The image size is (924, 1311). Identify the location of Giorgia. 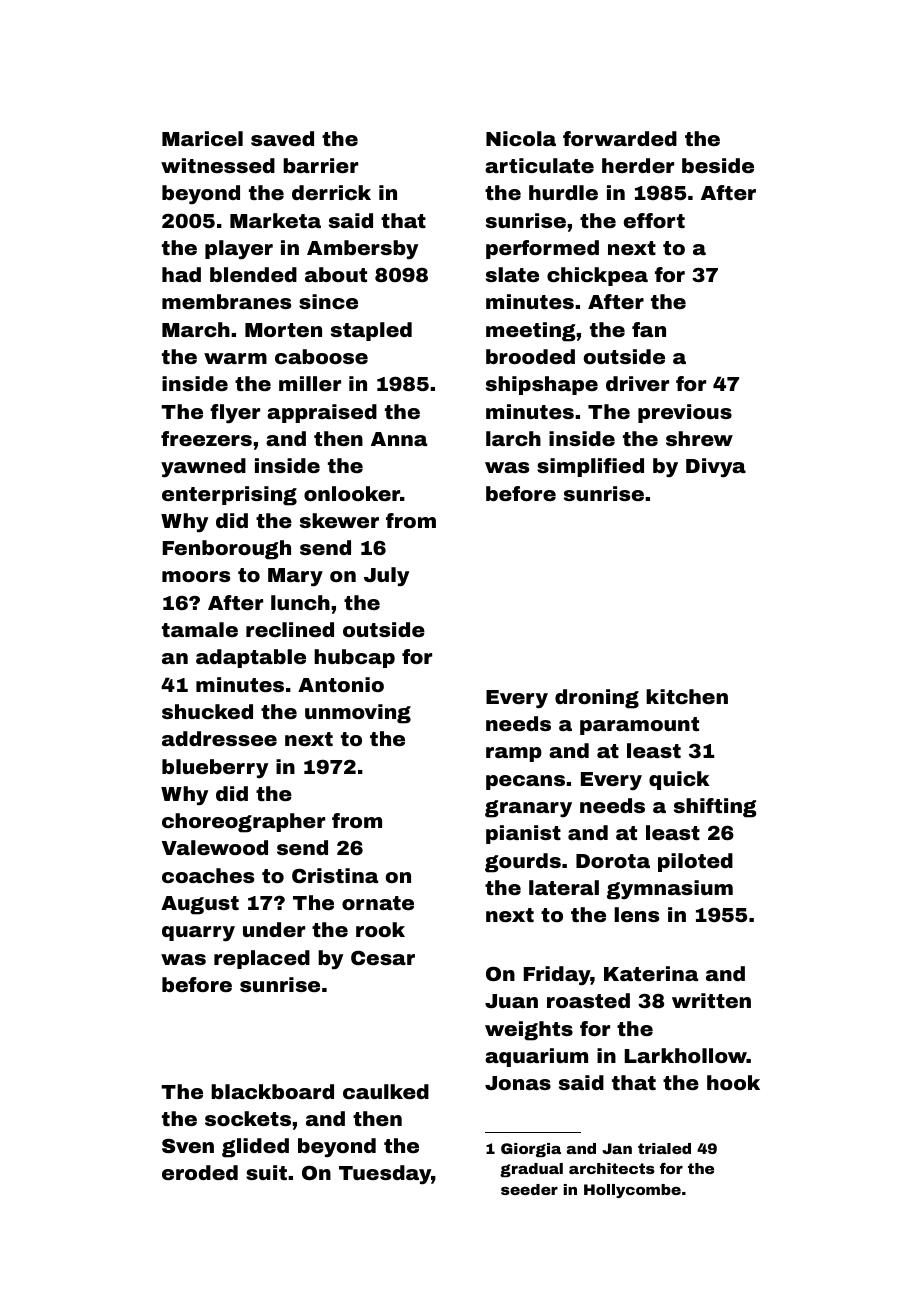
(531, 1150).
